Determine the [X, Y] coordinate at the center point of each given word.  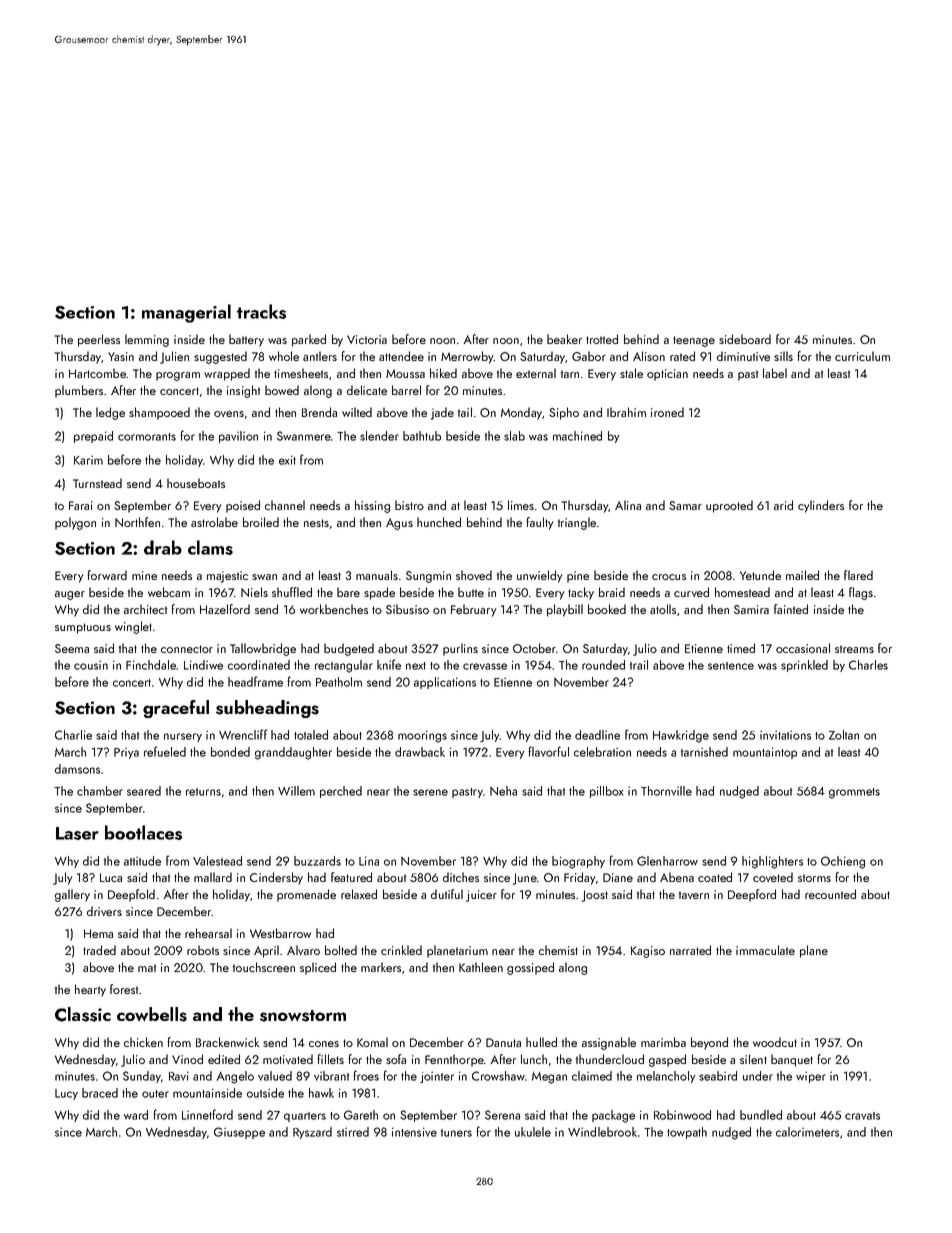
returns [203, 792]
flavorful [548, 751]
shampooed [159, 413]
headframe [255, 681]
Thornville [666, 791]
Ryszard [312, 1133]
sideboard [745, 339]
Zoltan [844, 735]
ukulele [533, 1132]
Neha [503, 791]
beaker [564, 339]
